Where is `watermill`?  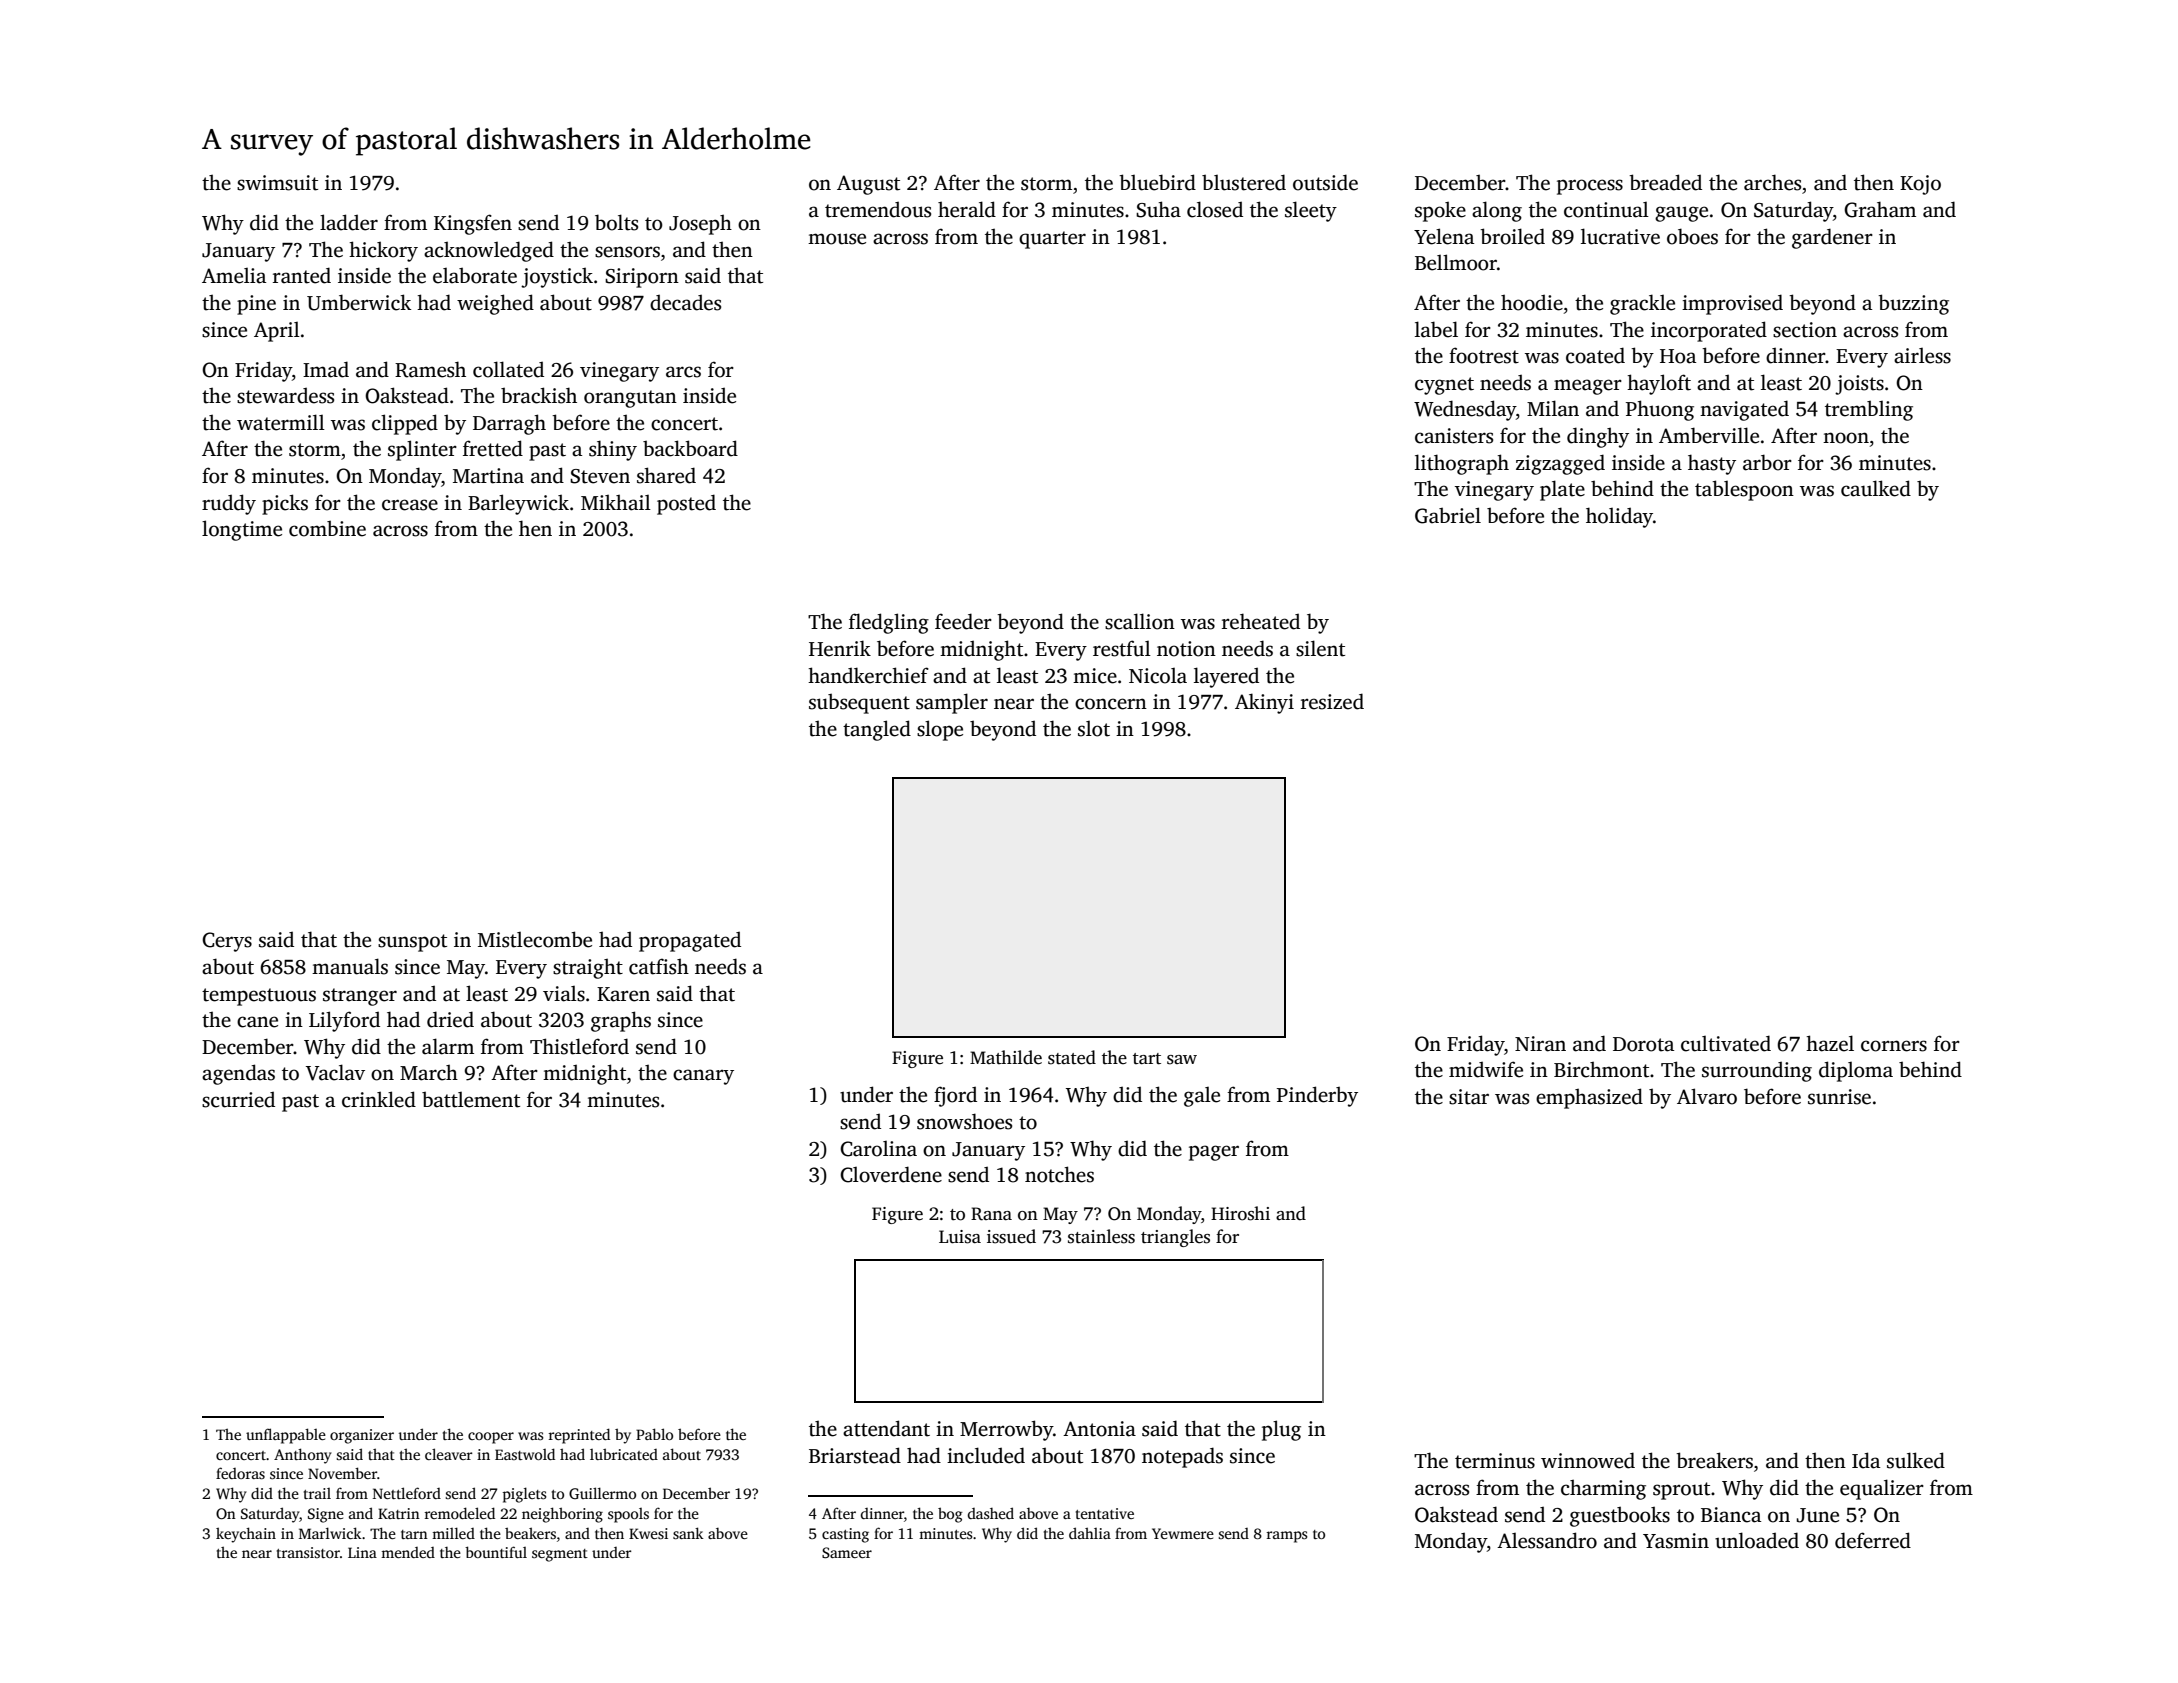
watermill is located at coordinates (281, 422).
